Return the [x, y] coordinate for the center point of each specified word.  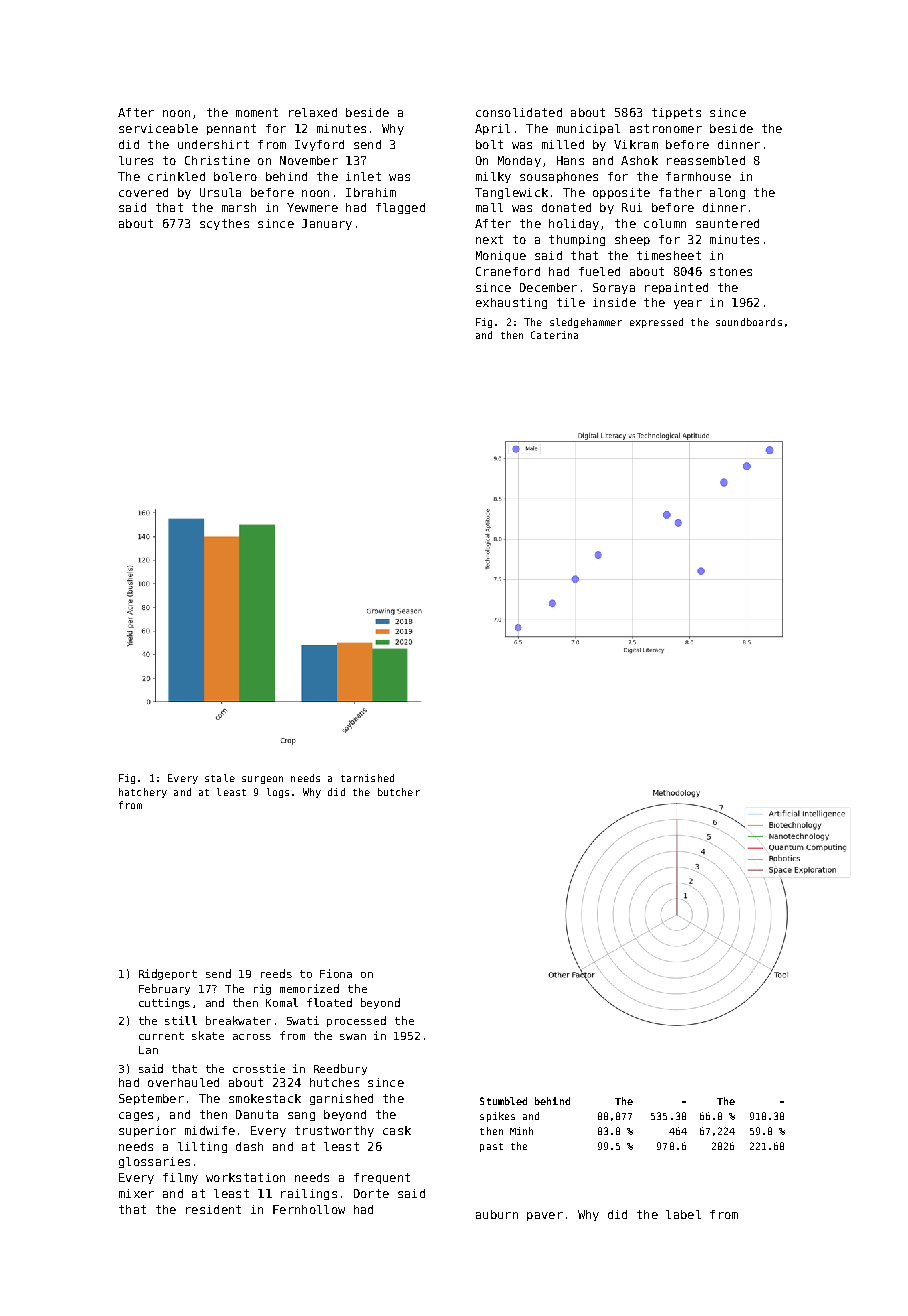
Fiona [336, 973]
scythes [224, 224]
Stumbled [503, 1101]
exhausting [511, 303]
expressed [656, 323]
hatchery [143, 793]
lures [136, 160]
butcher [399, 792]
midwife [210, 1130]
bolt [489, 144]
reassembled [706, 160]
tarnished [367, 778]
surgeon [262, 780]
